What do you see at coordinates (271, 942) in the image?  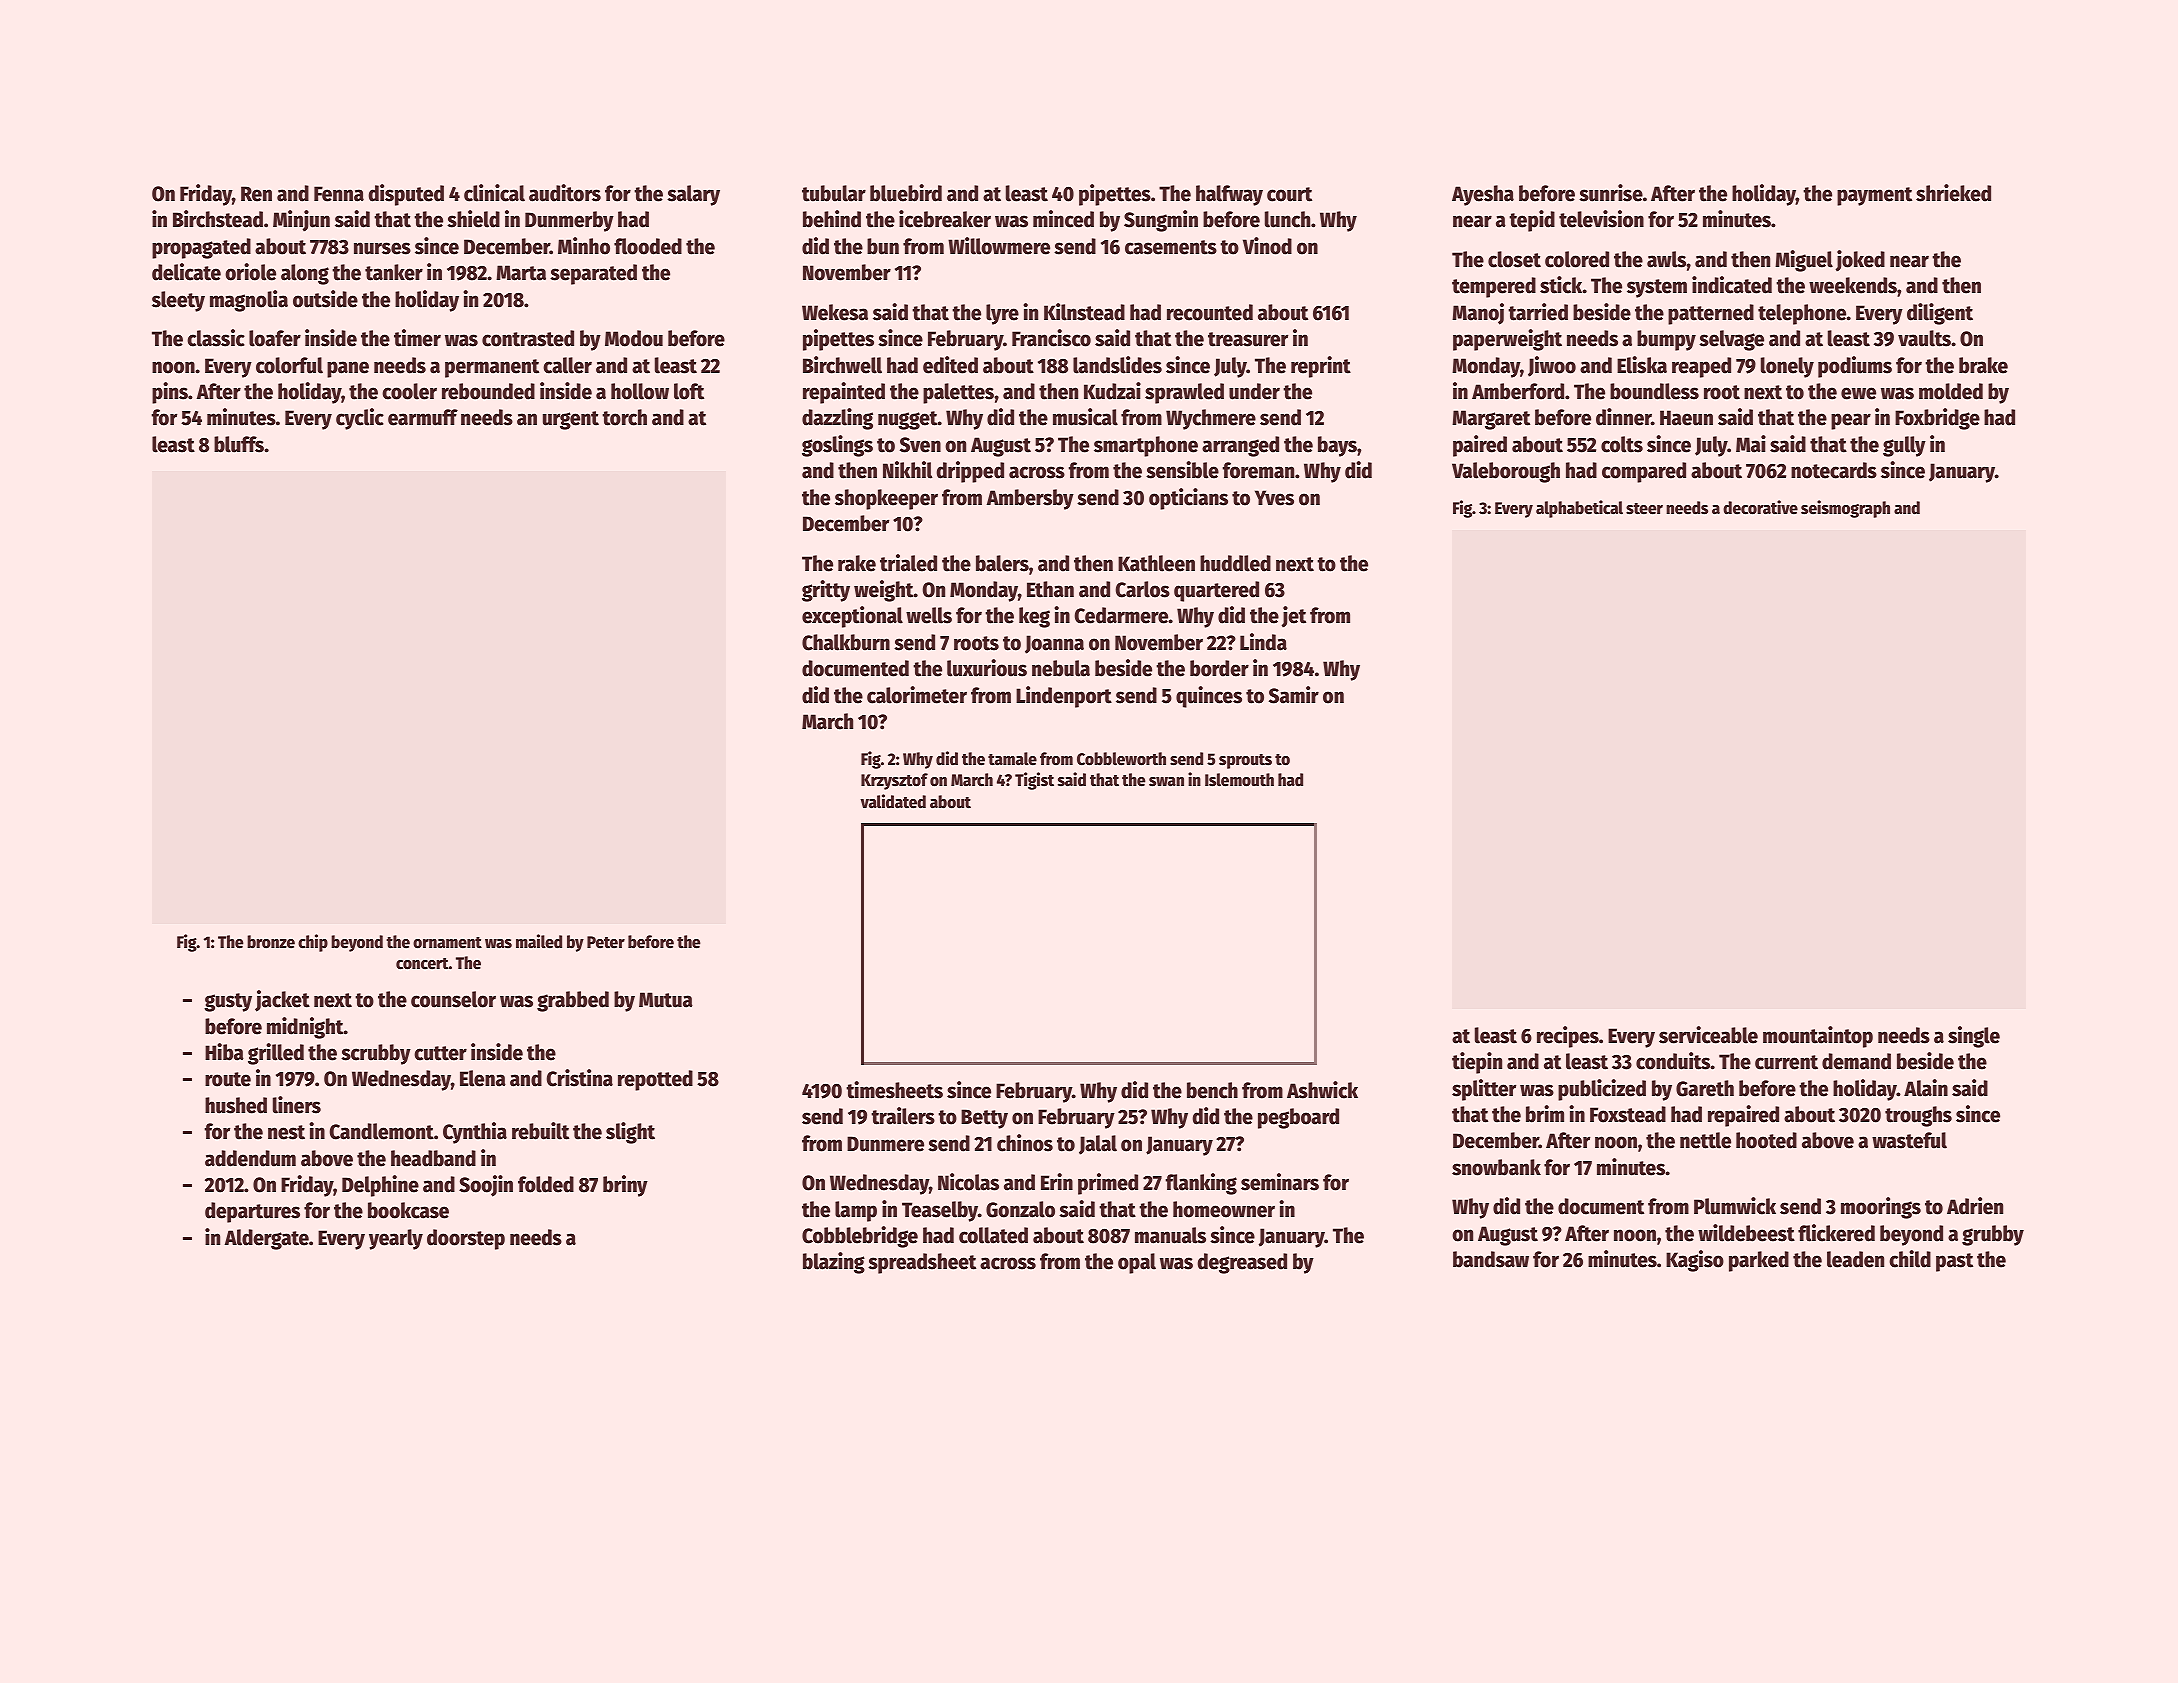 I see `bronze` at bounding box center [271, 942].
